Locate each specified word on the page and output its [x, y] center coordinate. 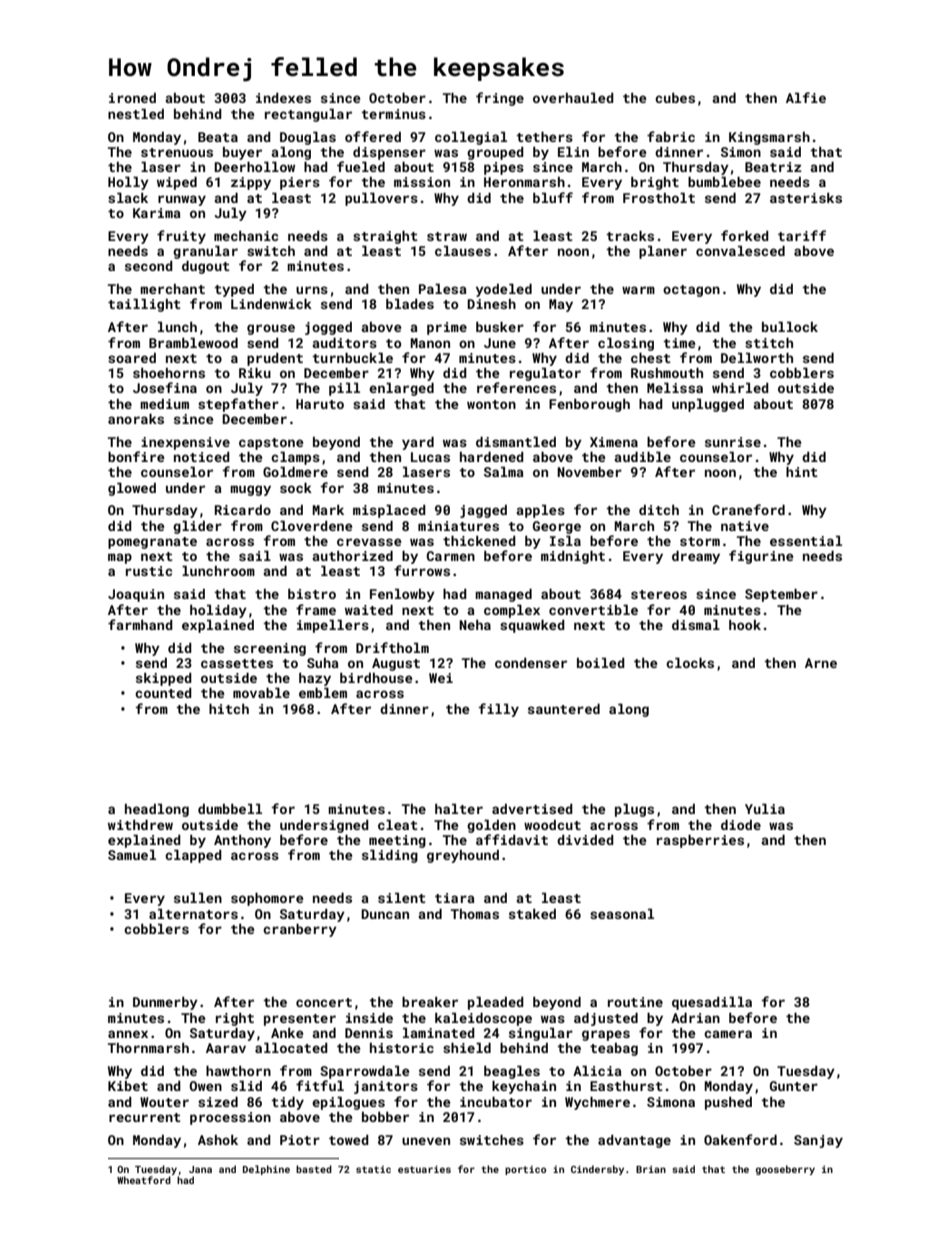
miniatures [458, 526]
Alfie [806, 97]
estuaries [424, 1169]
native [745, 526]
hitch [229, 709]
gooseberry [785, 1170]
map [120, 558]
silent [402, 898]
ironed [132, 98]
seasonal [622, 914]
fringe [500, 99]
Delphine [266, 1170]
